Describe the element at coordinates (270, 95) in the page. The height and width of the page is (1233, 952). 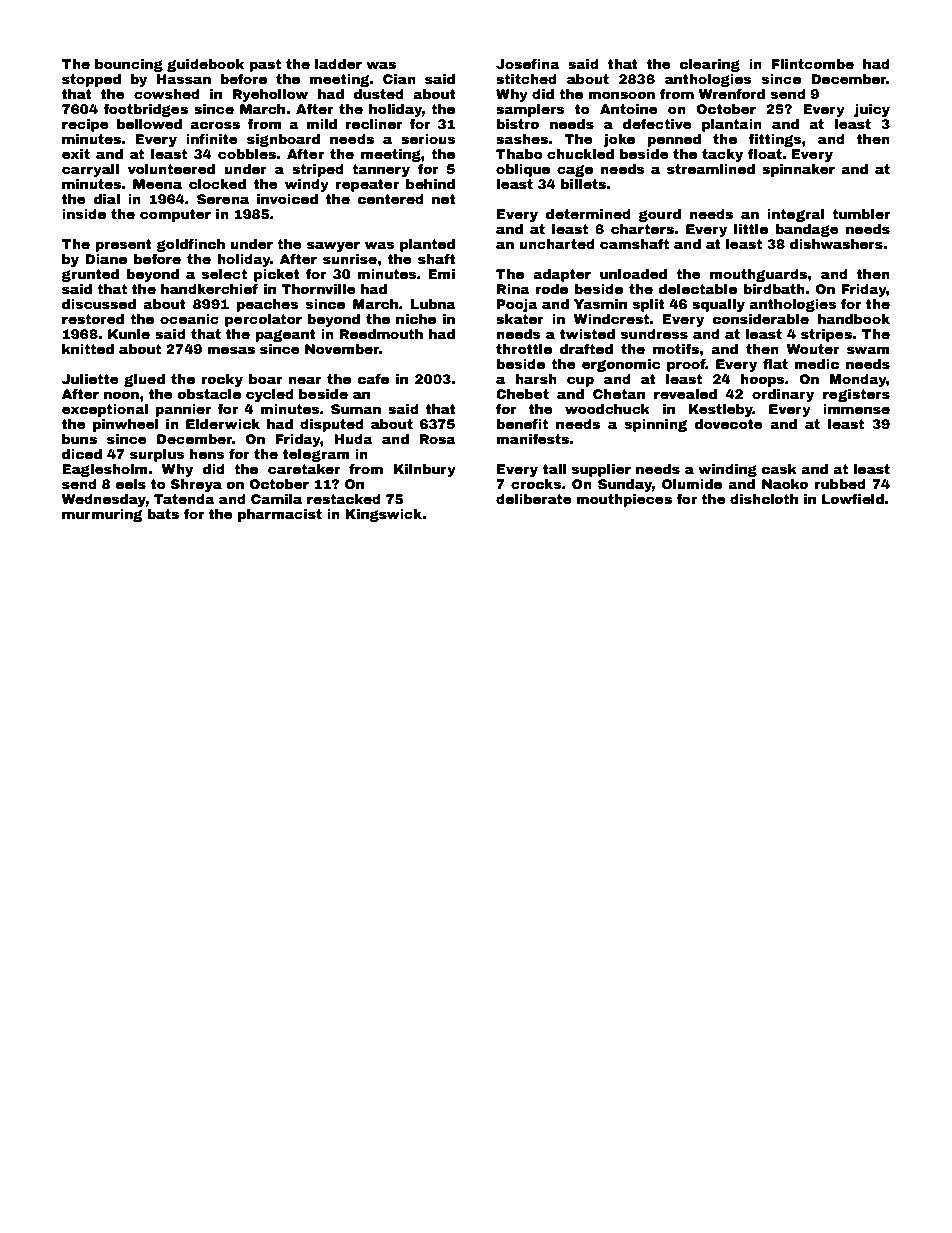
I see `Ryehollow` at that location.
